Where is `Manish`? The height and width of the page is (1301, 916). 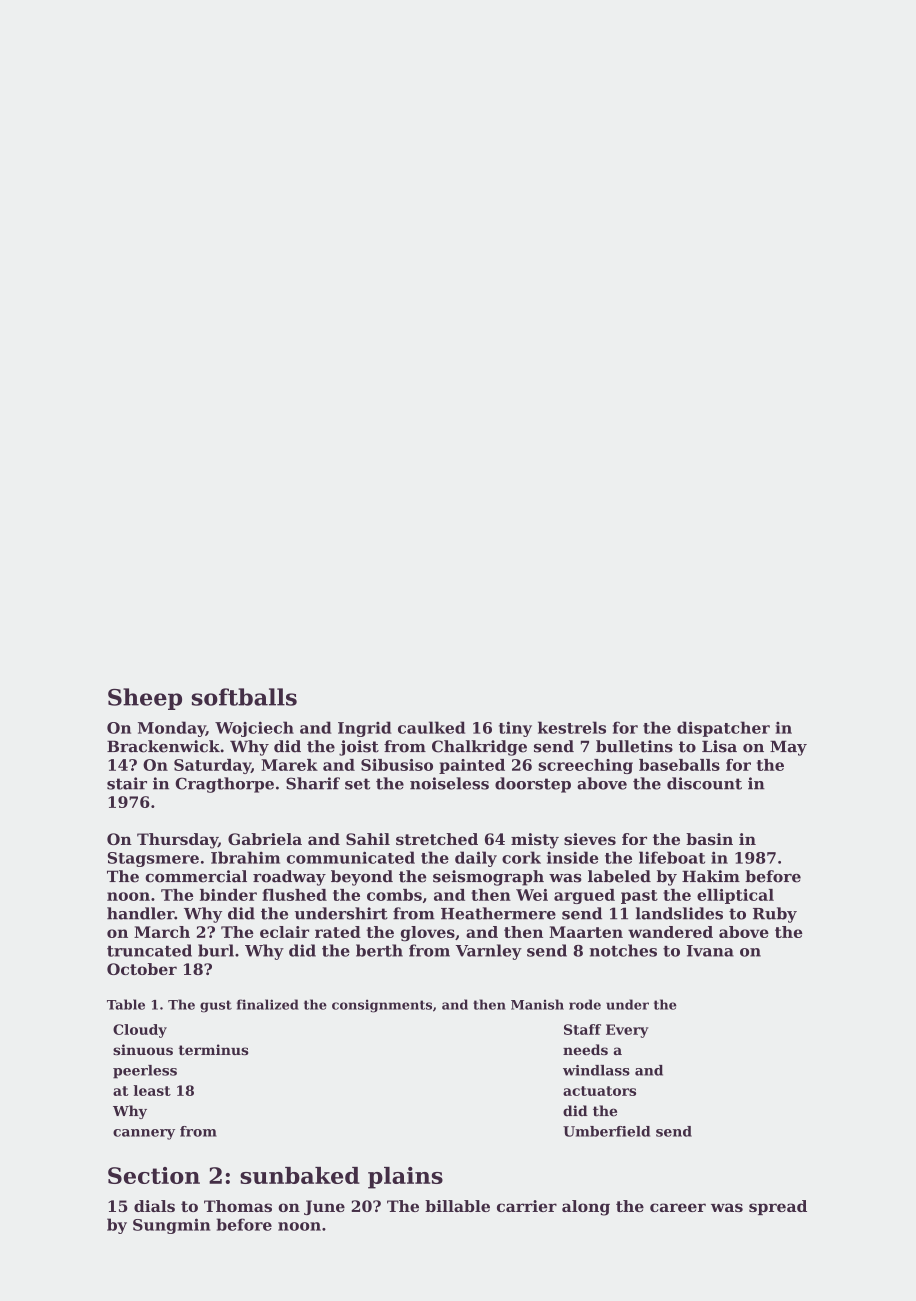
Manish is located at coordinates (537, 1004).
